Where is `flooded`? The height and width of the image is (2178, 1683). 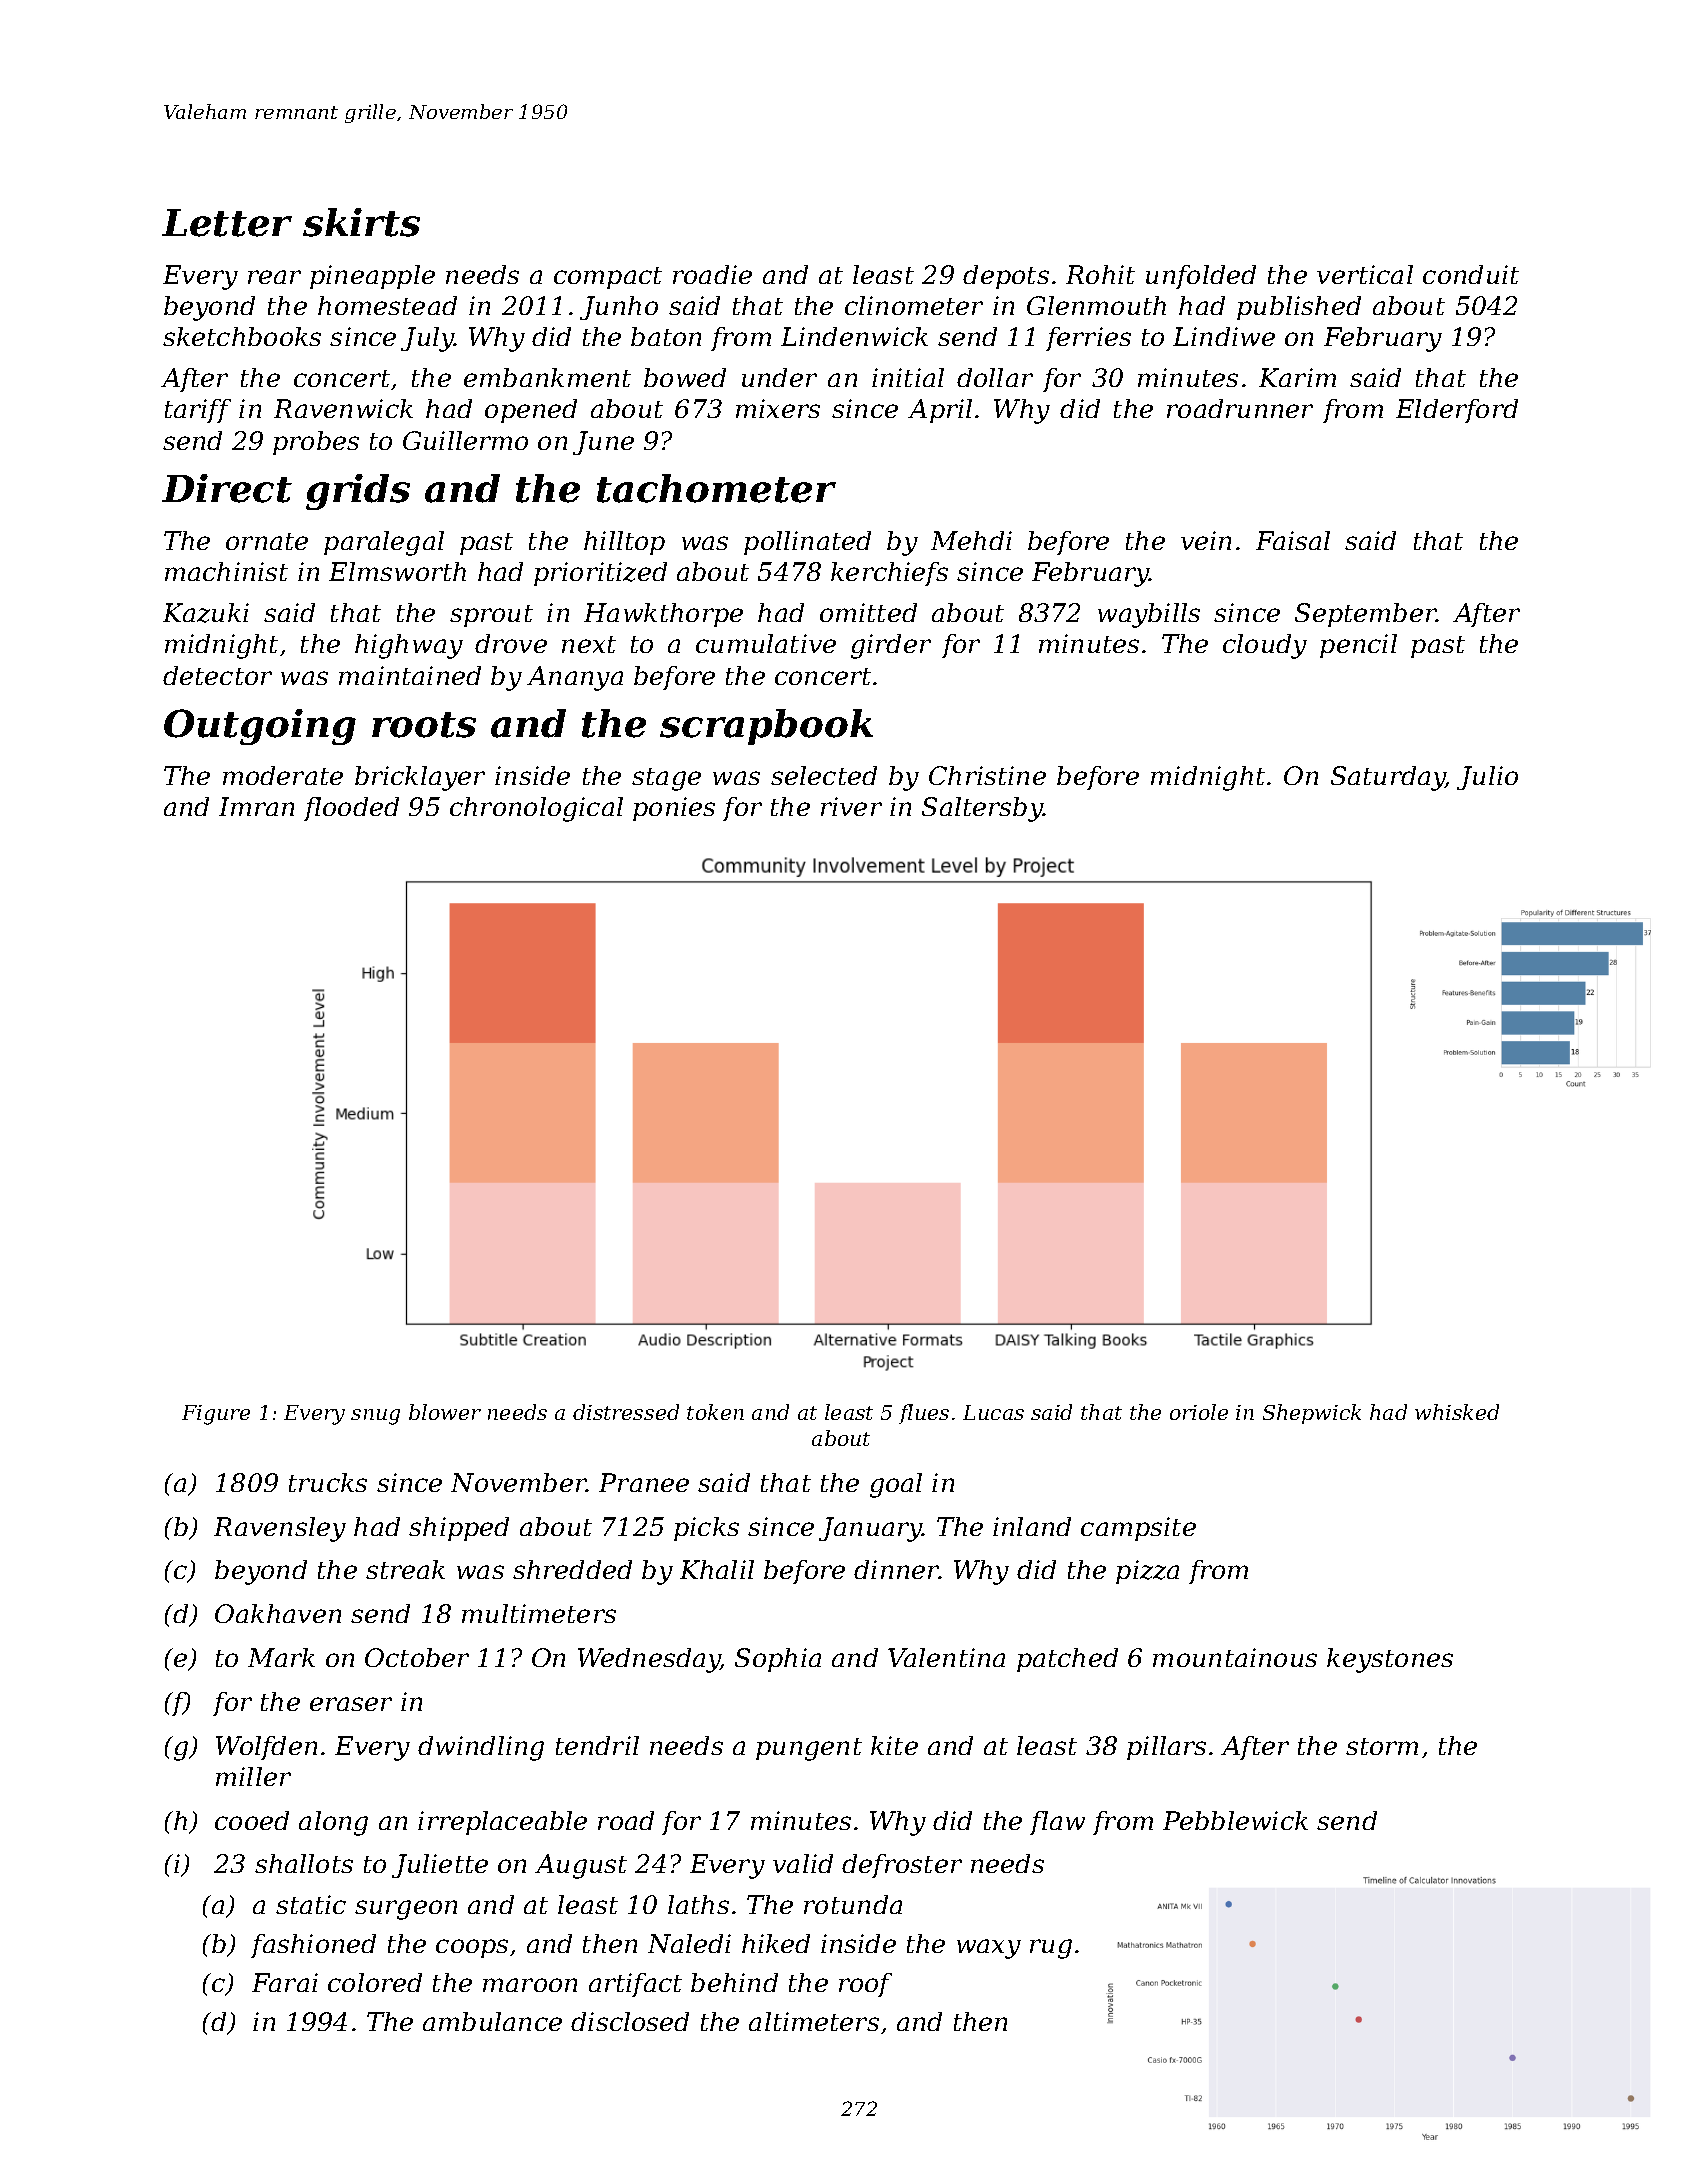 flooded is located at coordinates (351, 809).
